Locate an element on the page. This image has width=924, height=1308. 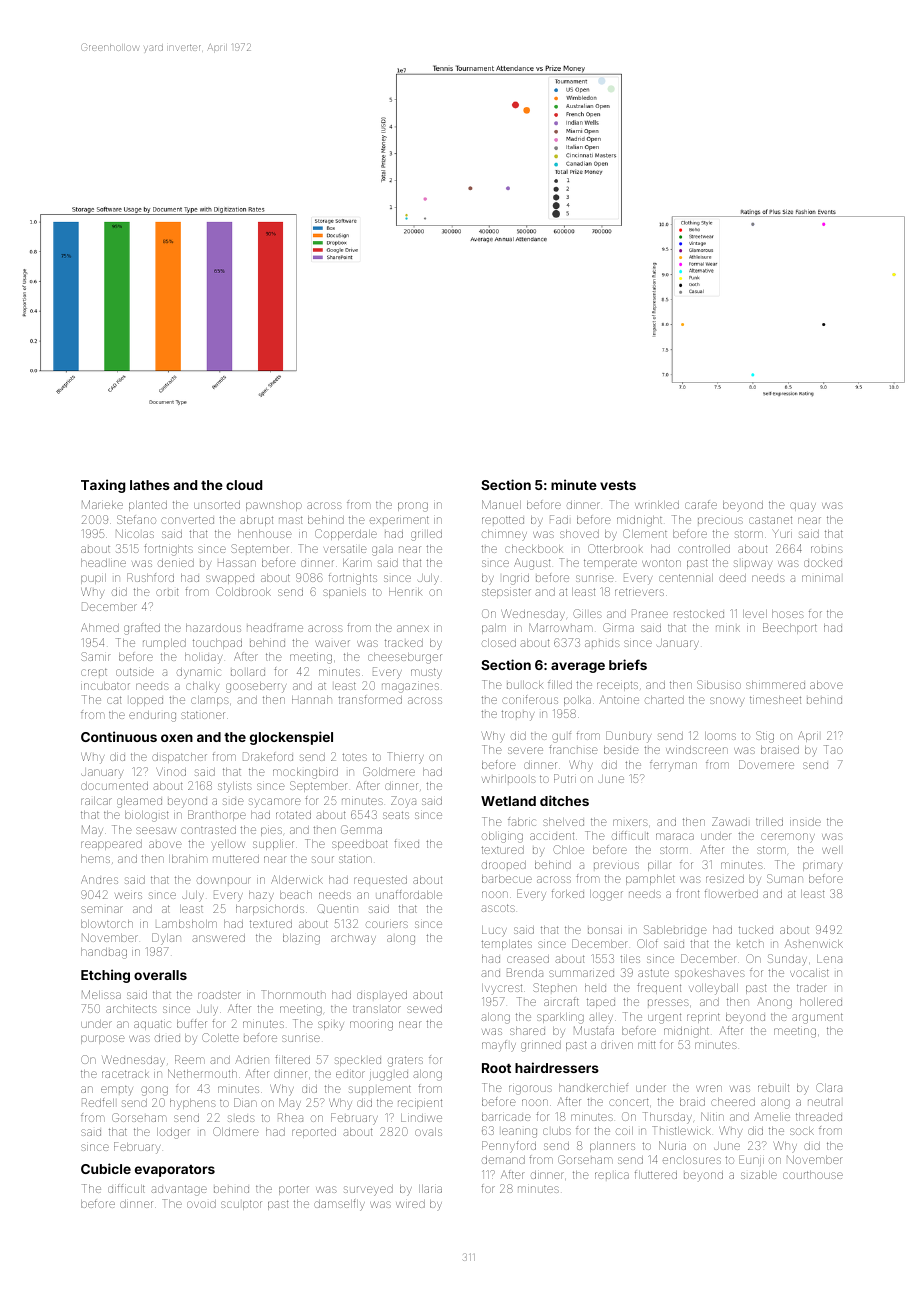
Nitin is located at coordinates (712, 1116).
